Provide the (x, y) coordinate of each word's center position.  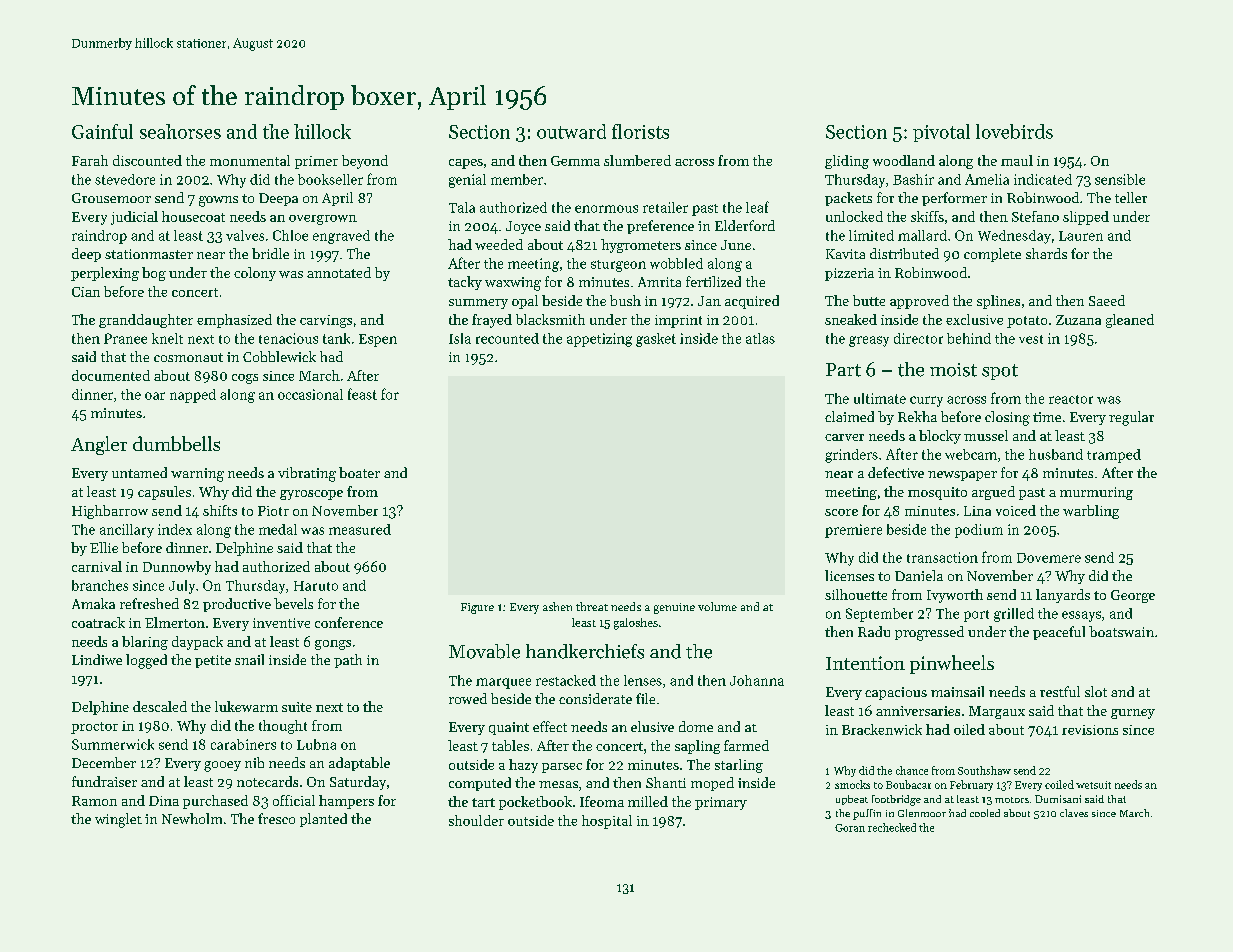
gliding (847, 162)
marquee (503, 683)
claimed (849, 416)
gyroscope (311, 495)
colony (255, 274)
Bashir (913, 179)
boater (359, 472)
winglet (118, 820)
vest (1031, 339)
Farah (90, 160)
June (736, 245)
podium (979, 531)
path (348, 661)
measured (360, 529)
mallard (922, 235)
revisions (1090, 730)
